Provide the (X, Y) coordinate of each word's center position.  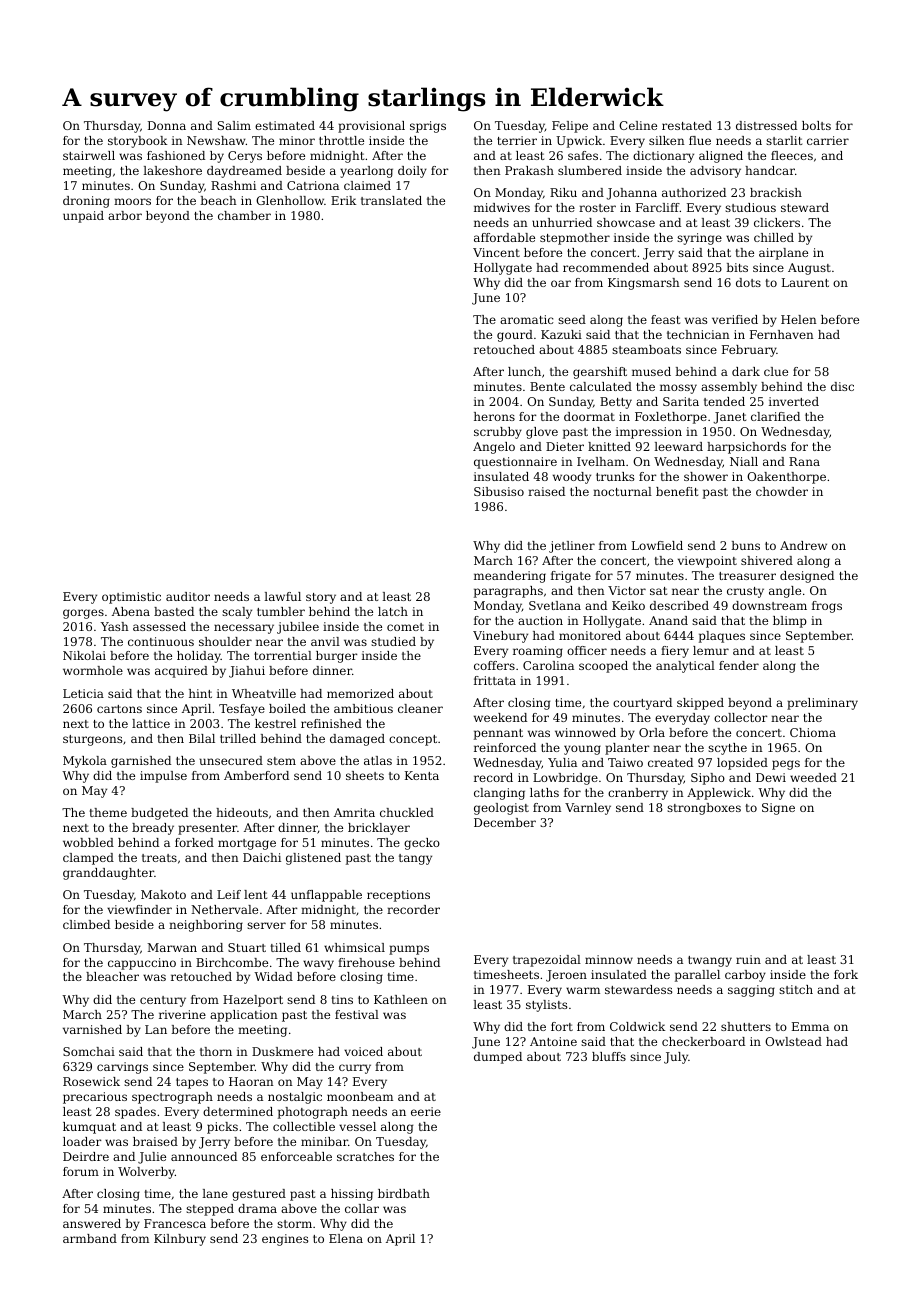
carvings (122, 1068)
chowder (782, 491)
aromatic (526, 319)
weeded (813, 777)
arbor (125, 215)
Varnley (588, 809)
